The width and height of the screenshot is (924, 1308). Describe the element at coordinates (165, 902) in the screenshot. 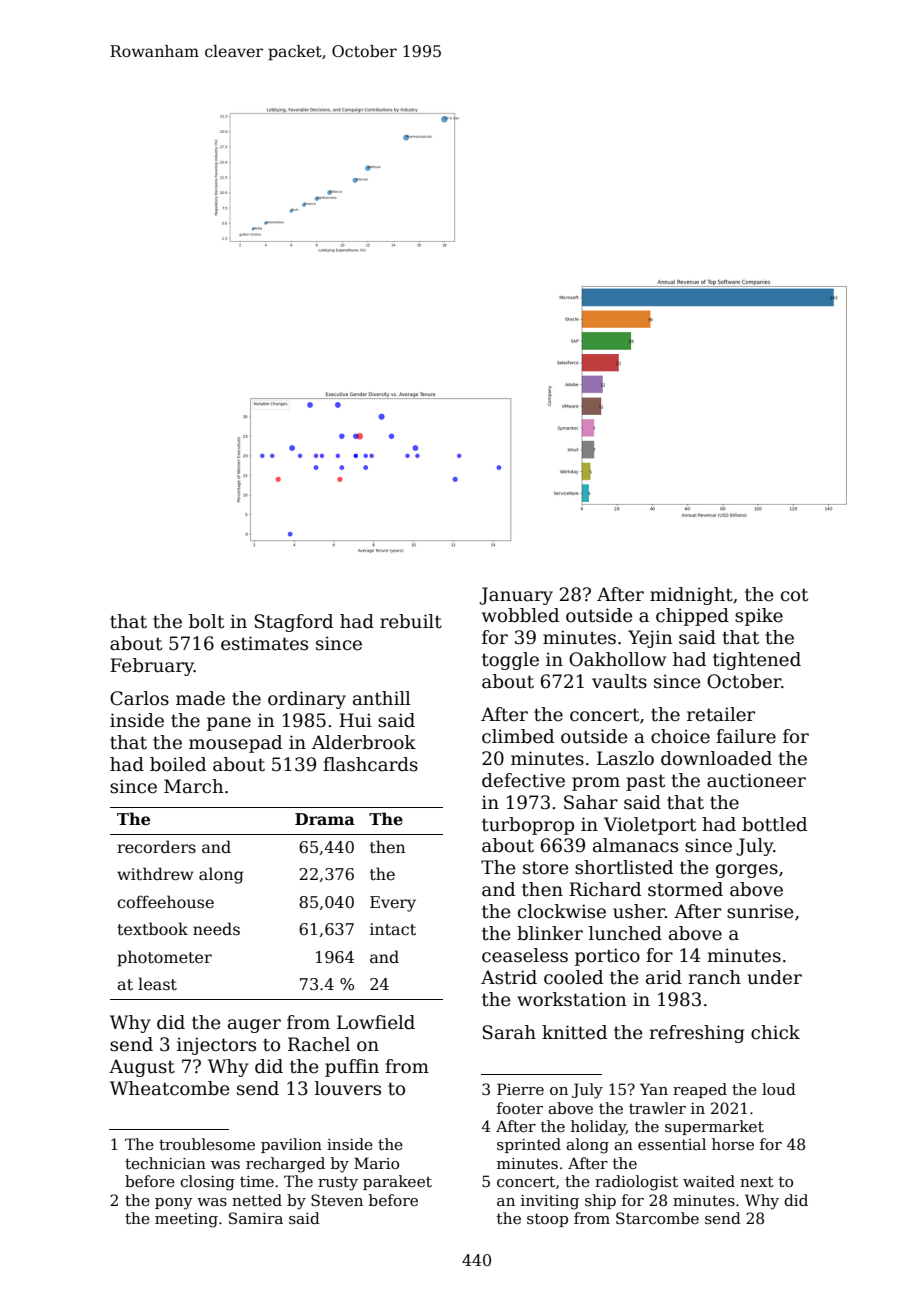

I see `coffeehouse` at that location.
